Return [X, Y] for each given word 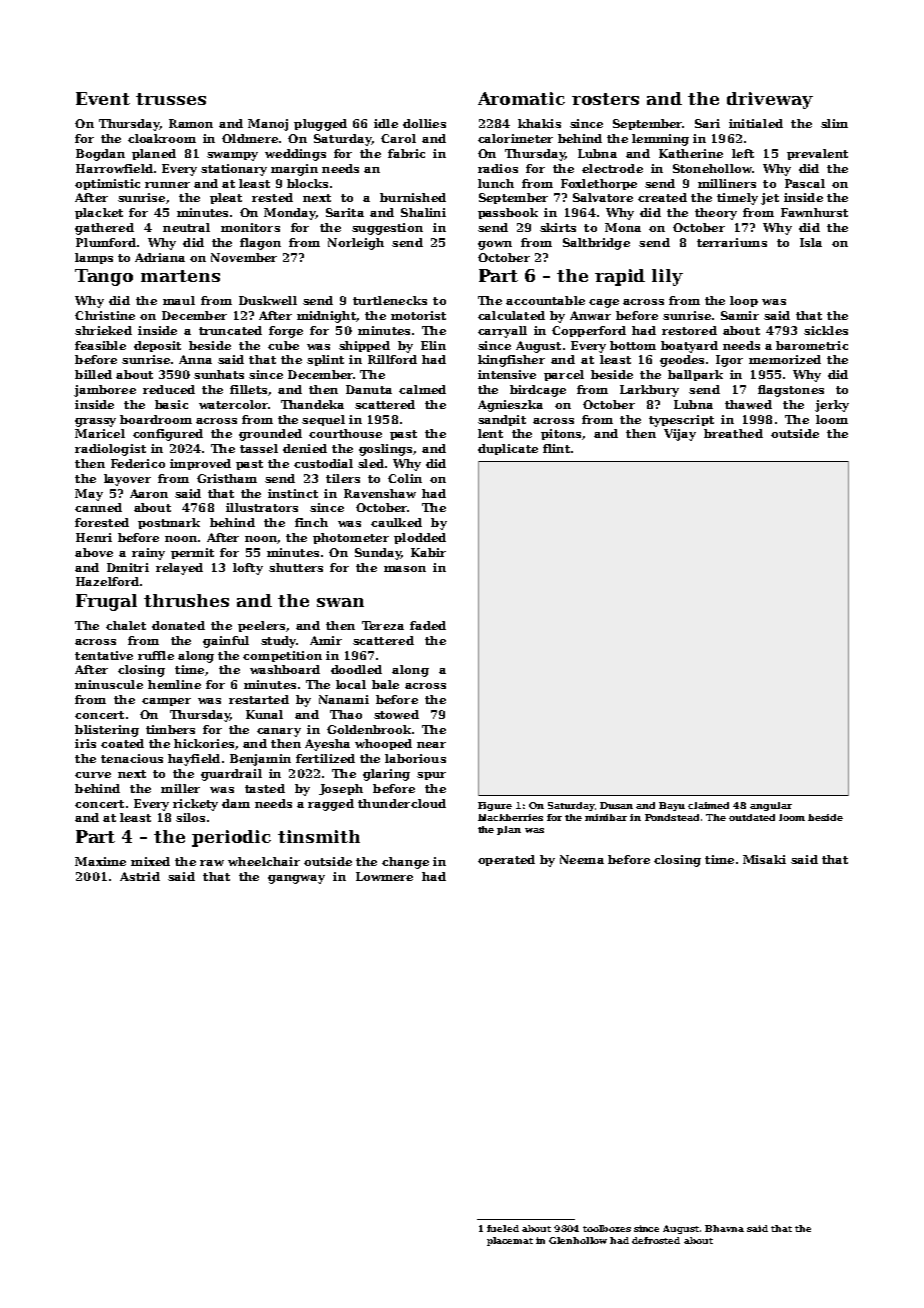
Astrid [140, 876]
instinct [293, 493]
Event [103, 98]
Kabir [428, 552]
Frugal [106, 602]
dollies [424, 123]
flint [556, 448]
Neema [582, 859]
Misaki [764, 859]
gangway [296, 879]
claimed [708, 805]
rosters [605, 99]
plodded [420, 538]
